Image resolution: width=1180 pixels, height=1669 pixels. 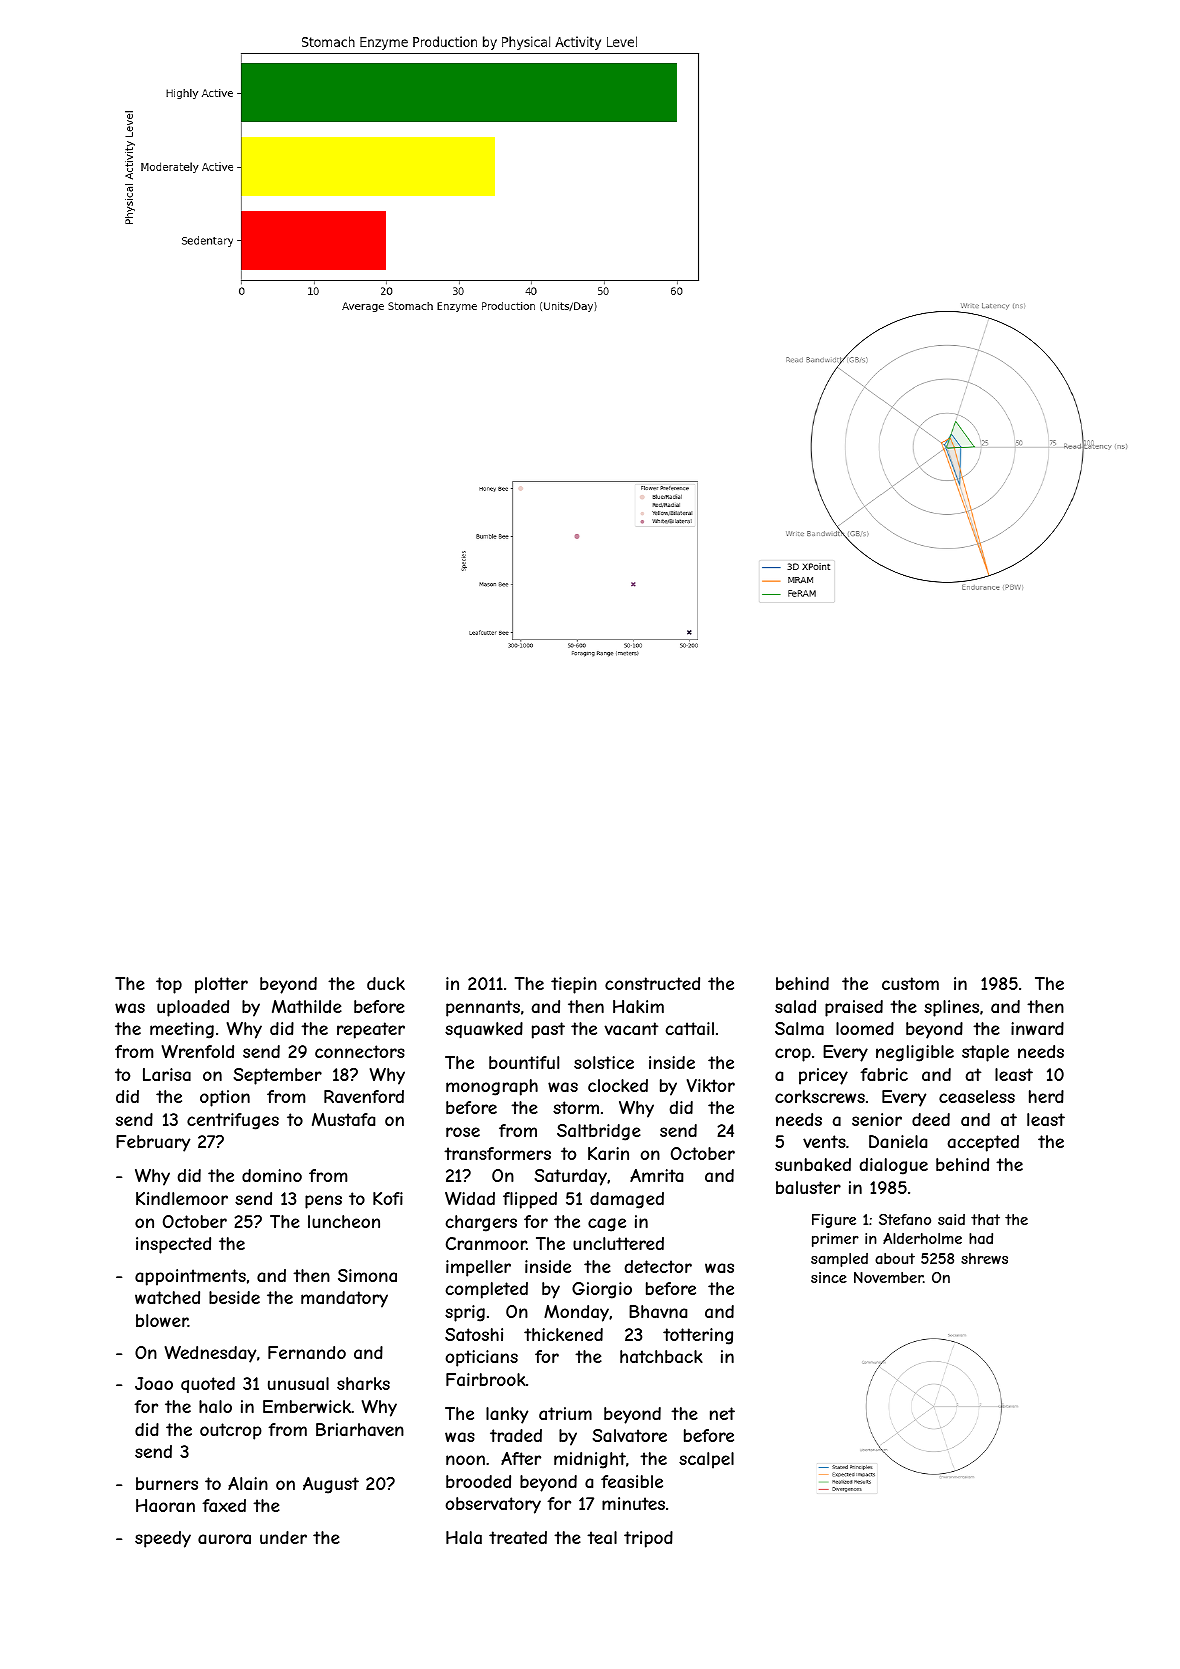 I want to click on lanky, so click(x=507, y=1415).
